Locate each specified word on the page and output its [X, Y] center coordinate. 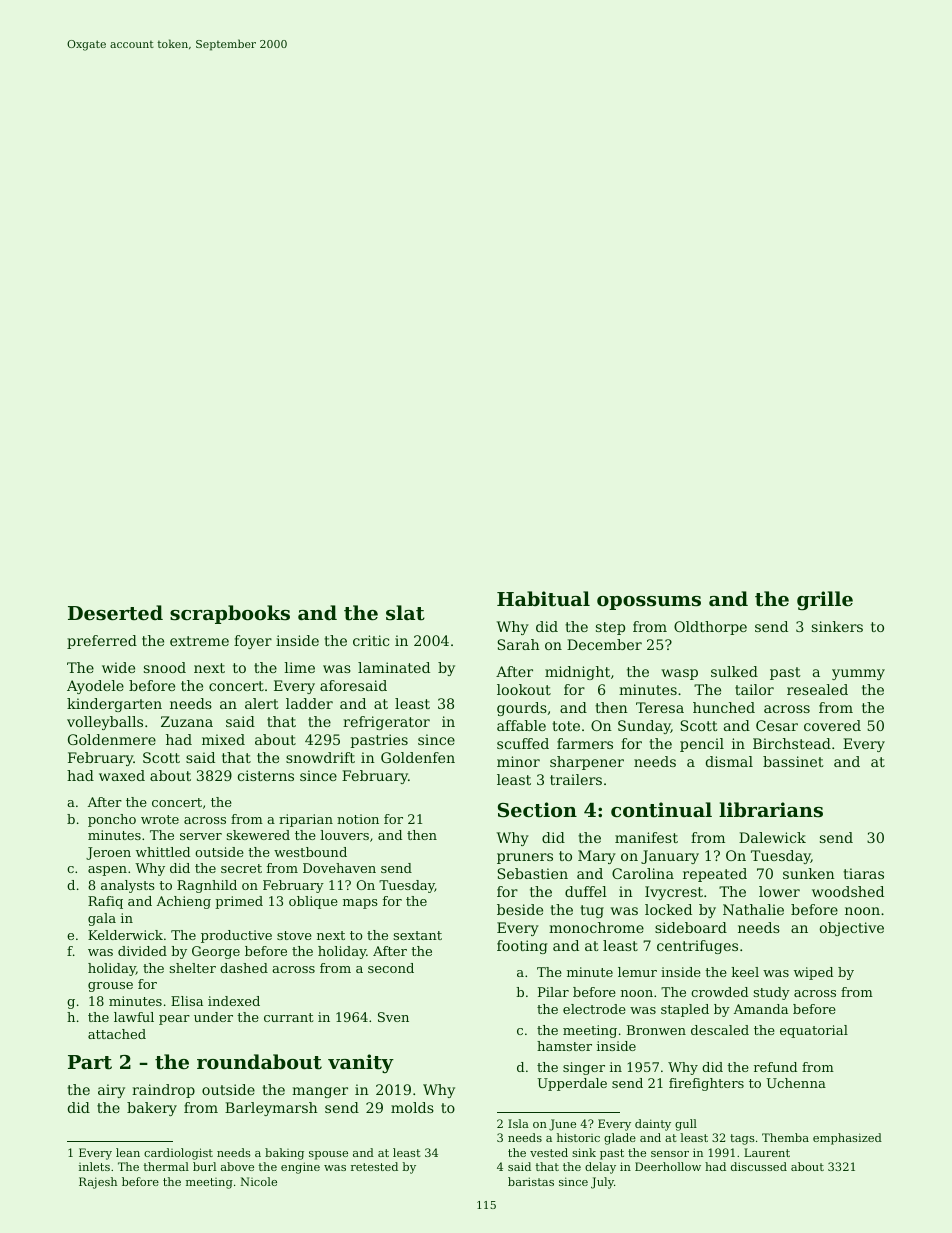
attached [117, 1034]
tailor [754, 689]
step [610, 628]
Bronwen [656, 1030]
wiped [813, 973]
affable [521, 725]
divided [142, 951]
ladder [309, 703]
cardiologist [178, 1154]
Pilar [553, 992]
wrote [160, 819]
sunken [809, 873]
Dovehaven [339, 868]
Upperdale [572, 1084]
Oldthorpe [710, 628]
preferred [102, 642]
